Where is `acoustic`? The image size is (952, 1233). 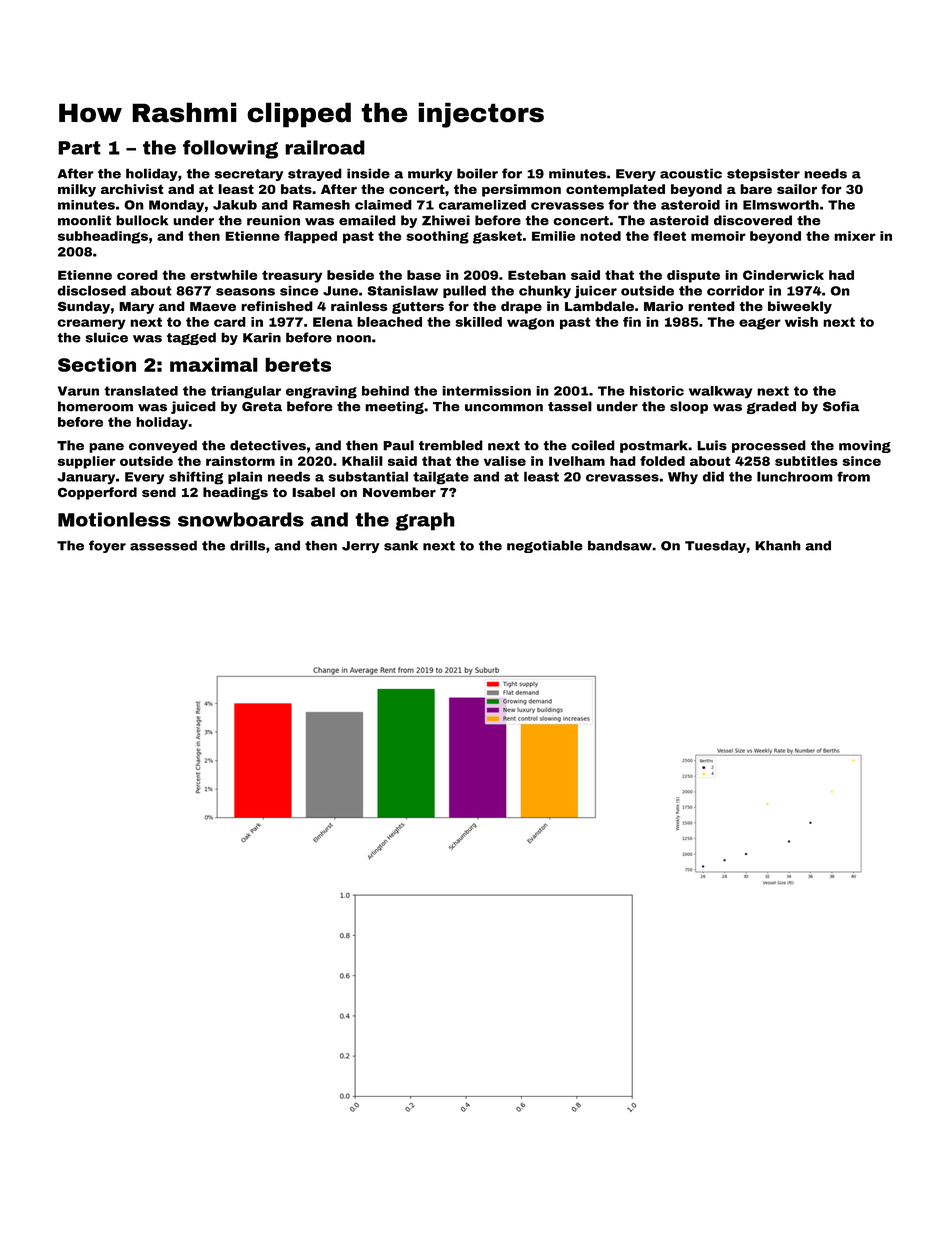 acoustic is located at coordinates (691, 174).
